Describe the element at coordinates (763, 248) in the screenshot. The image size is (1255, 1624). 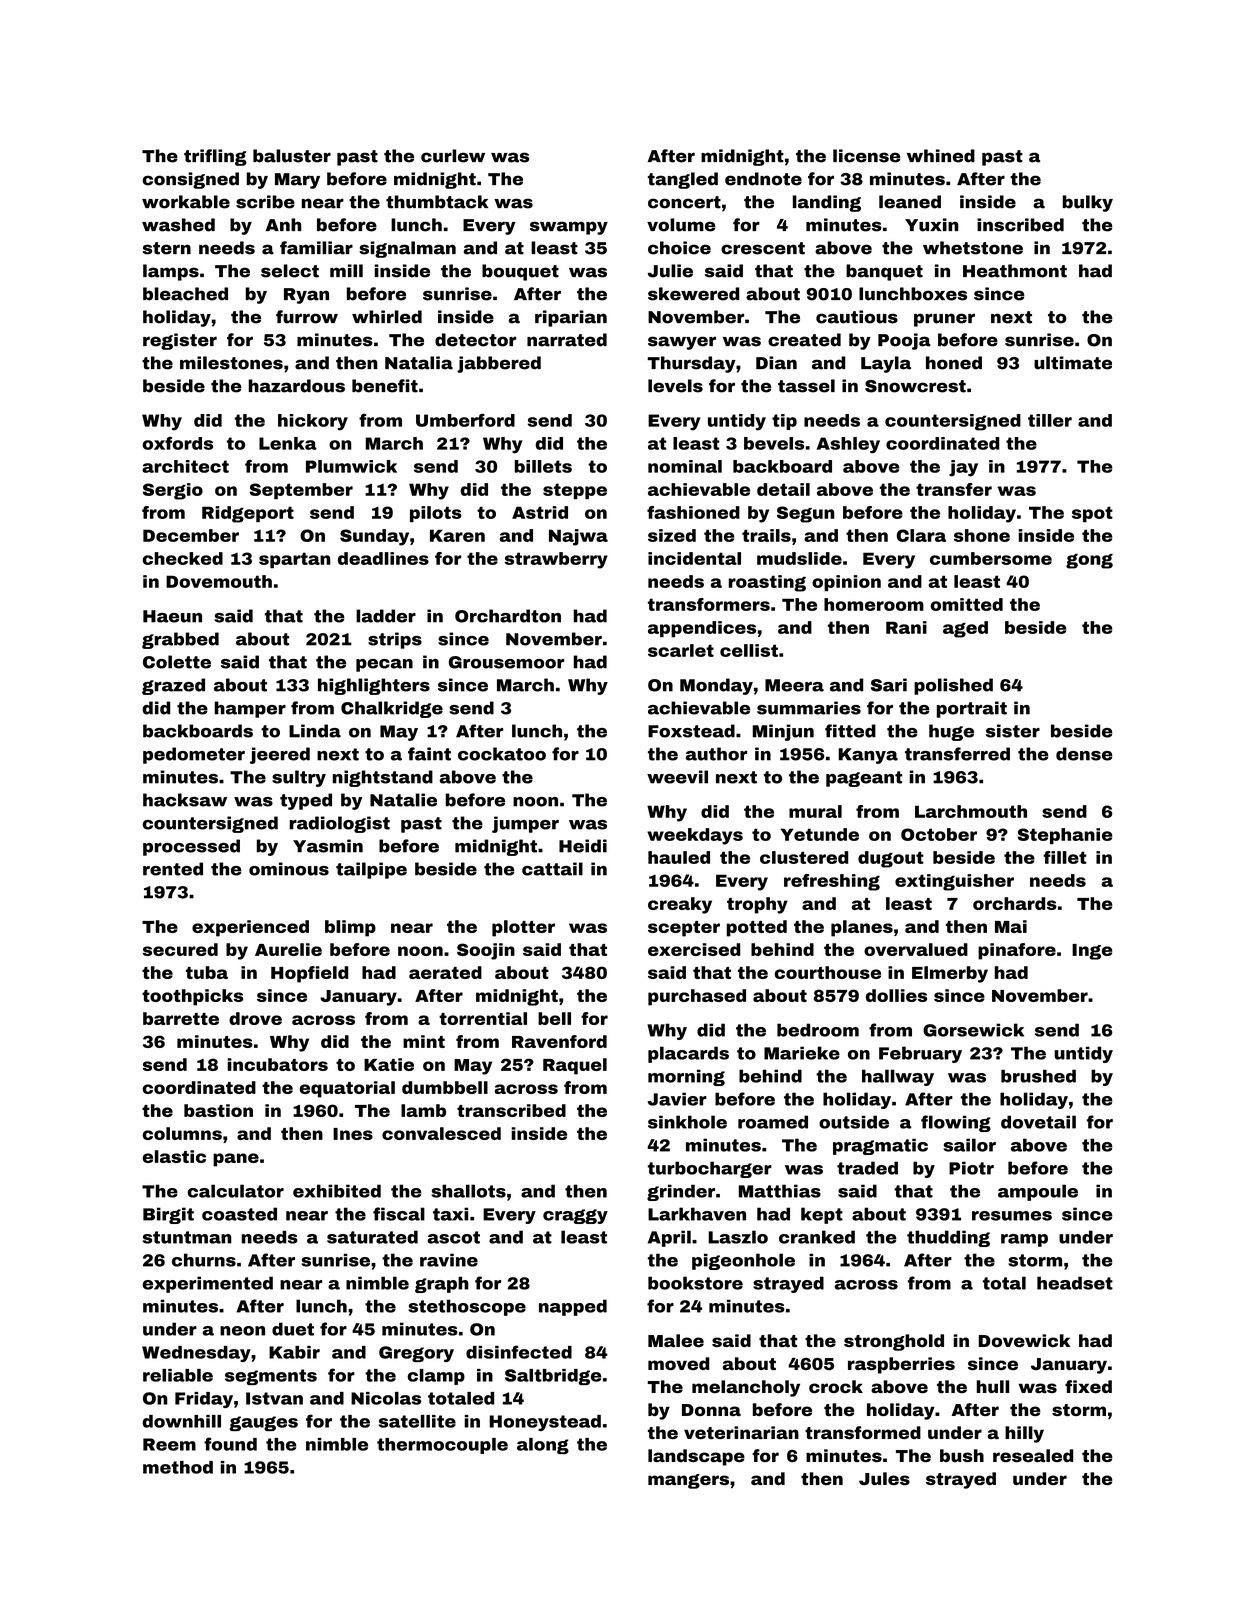
I see `crescent` at that location.
